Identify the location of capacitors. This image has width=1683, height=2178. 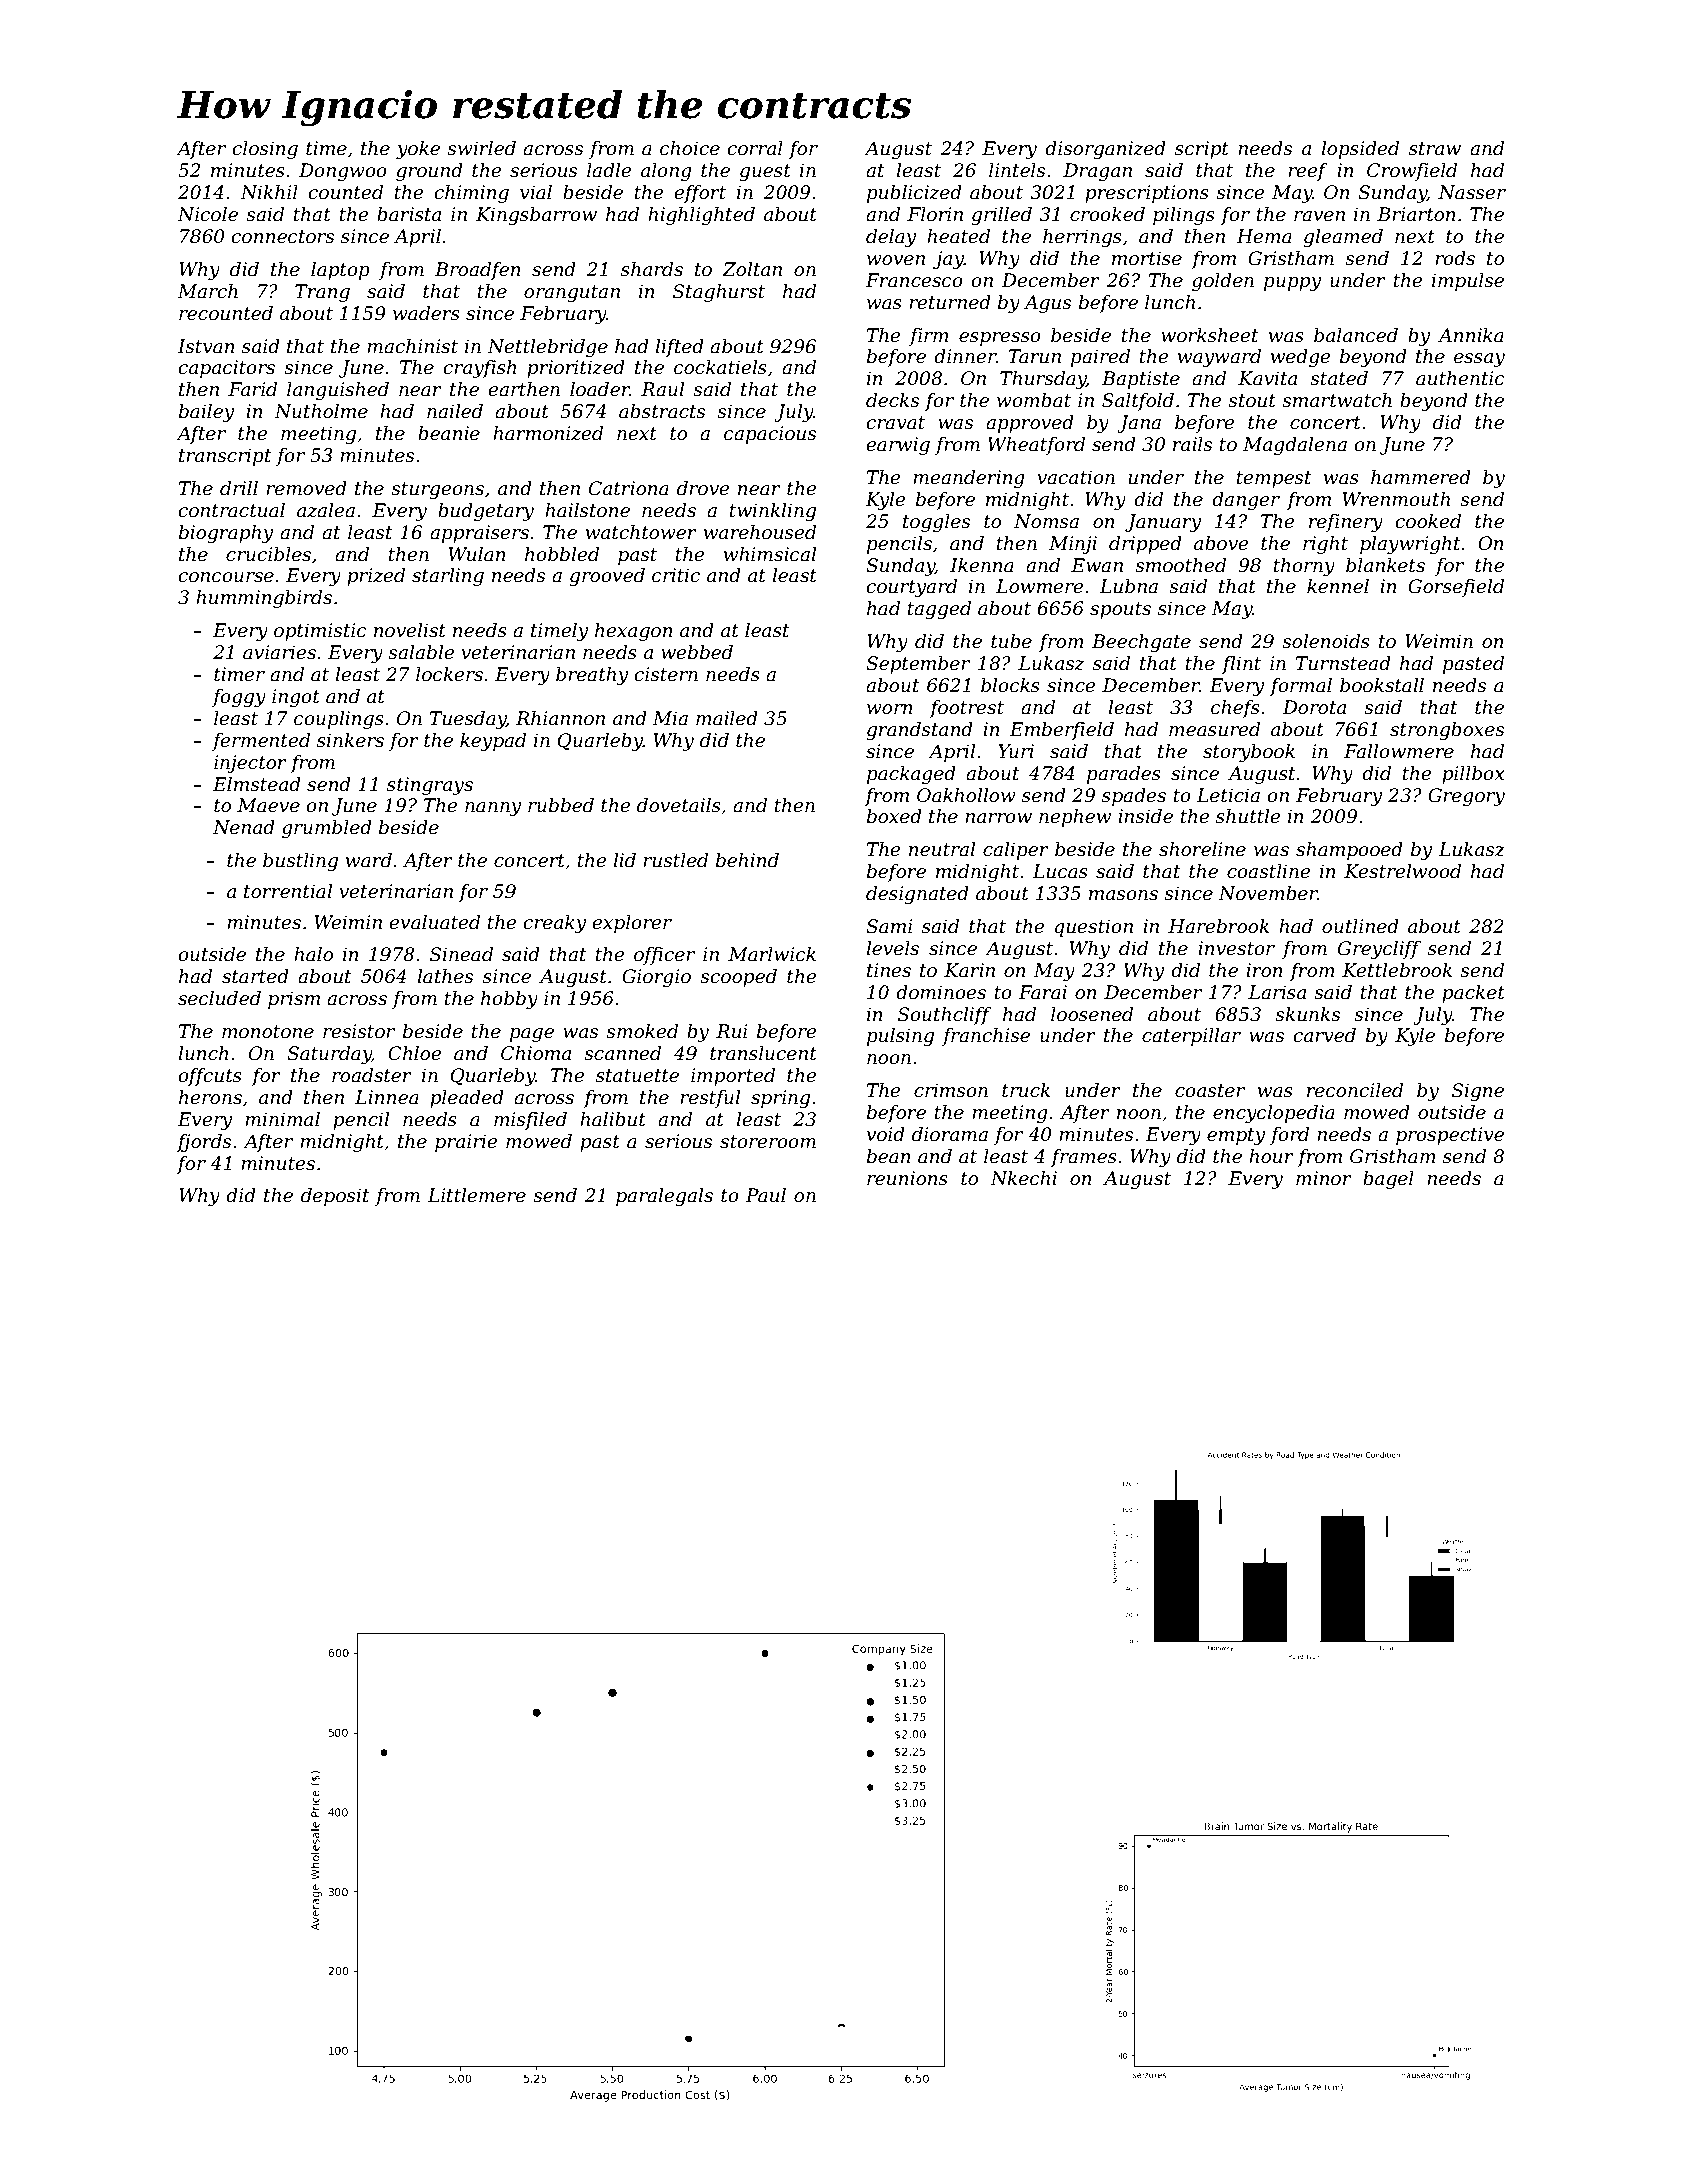
(226, 369).
